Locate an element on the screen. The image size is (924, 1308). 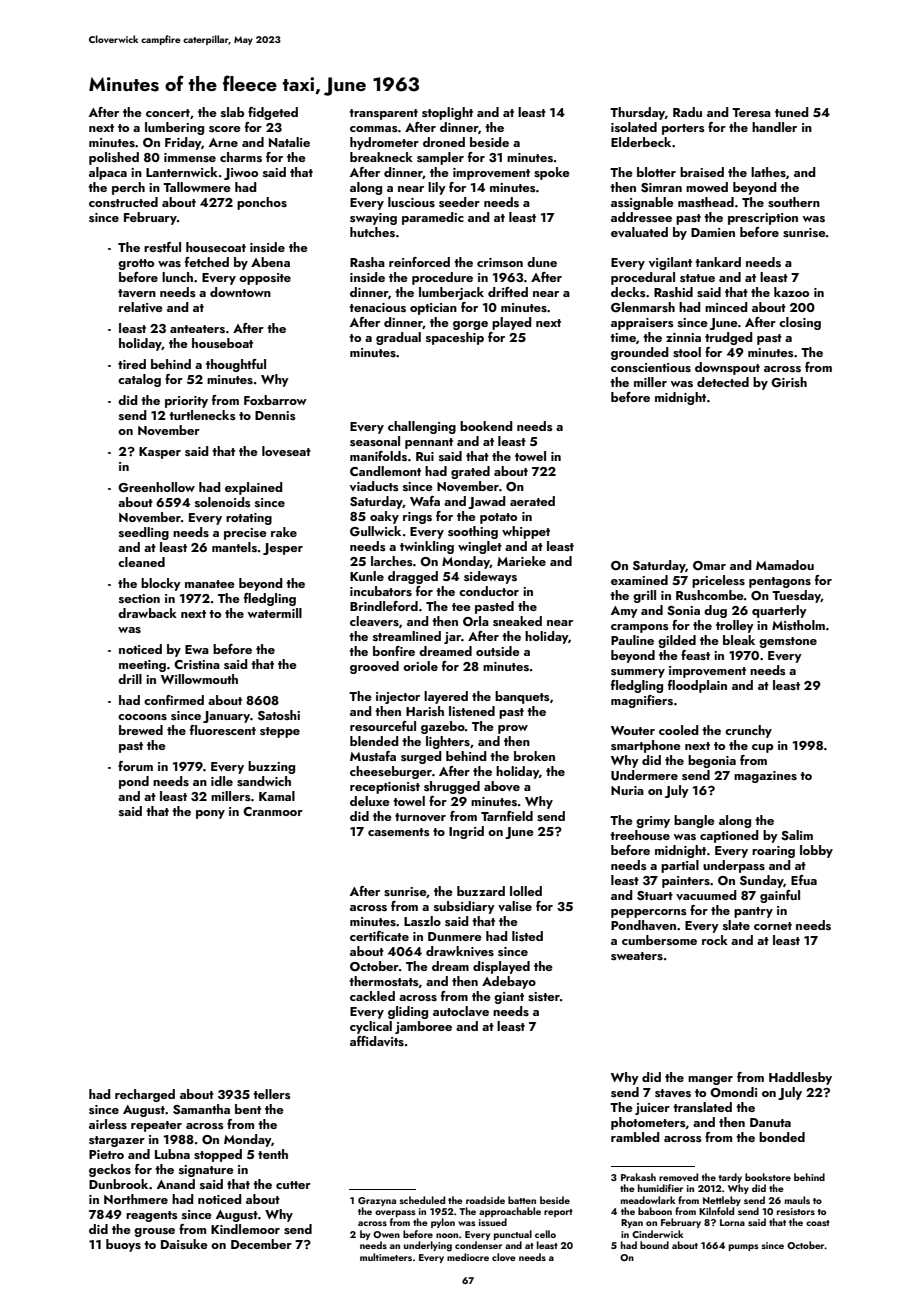
lathes is located at coordinates (768, 172).
